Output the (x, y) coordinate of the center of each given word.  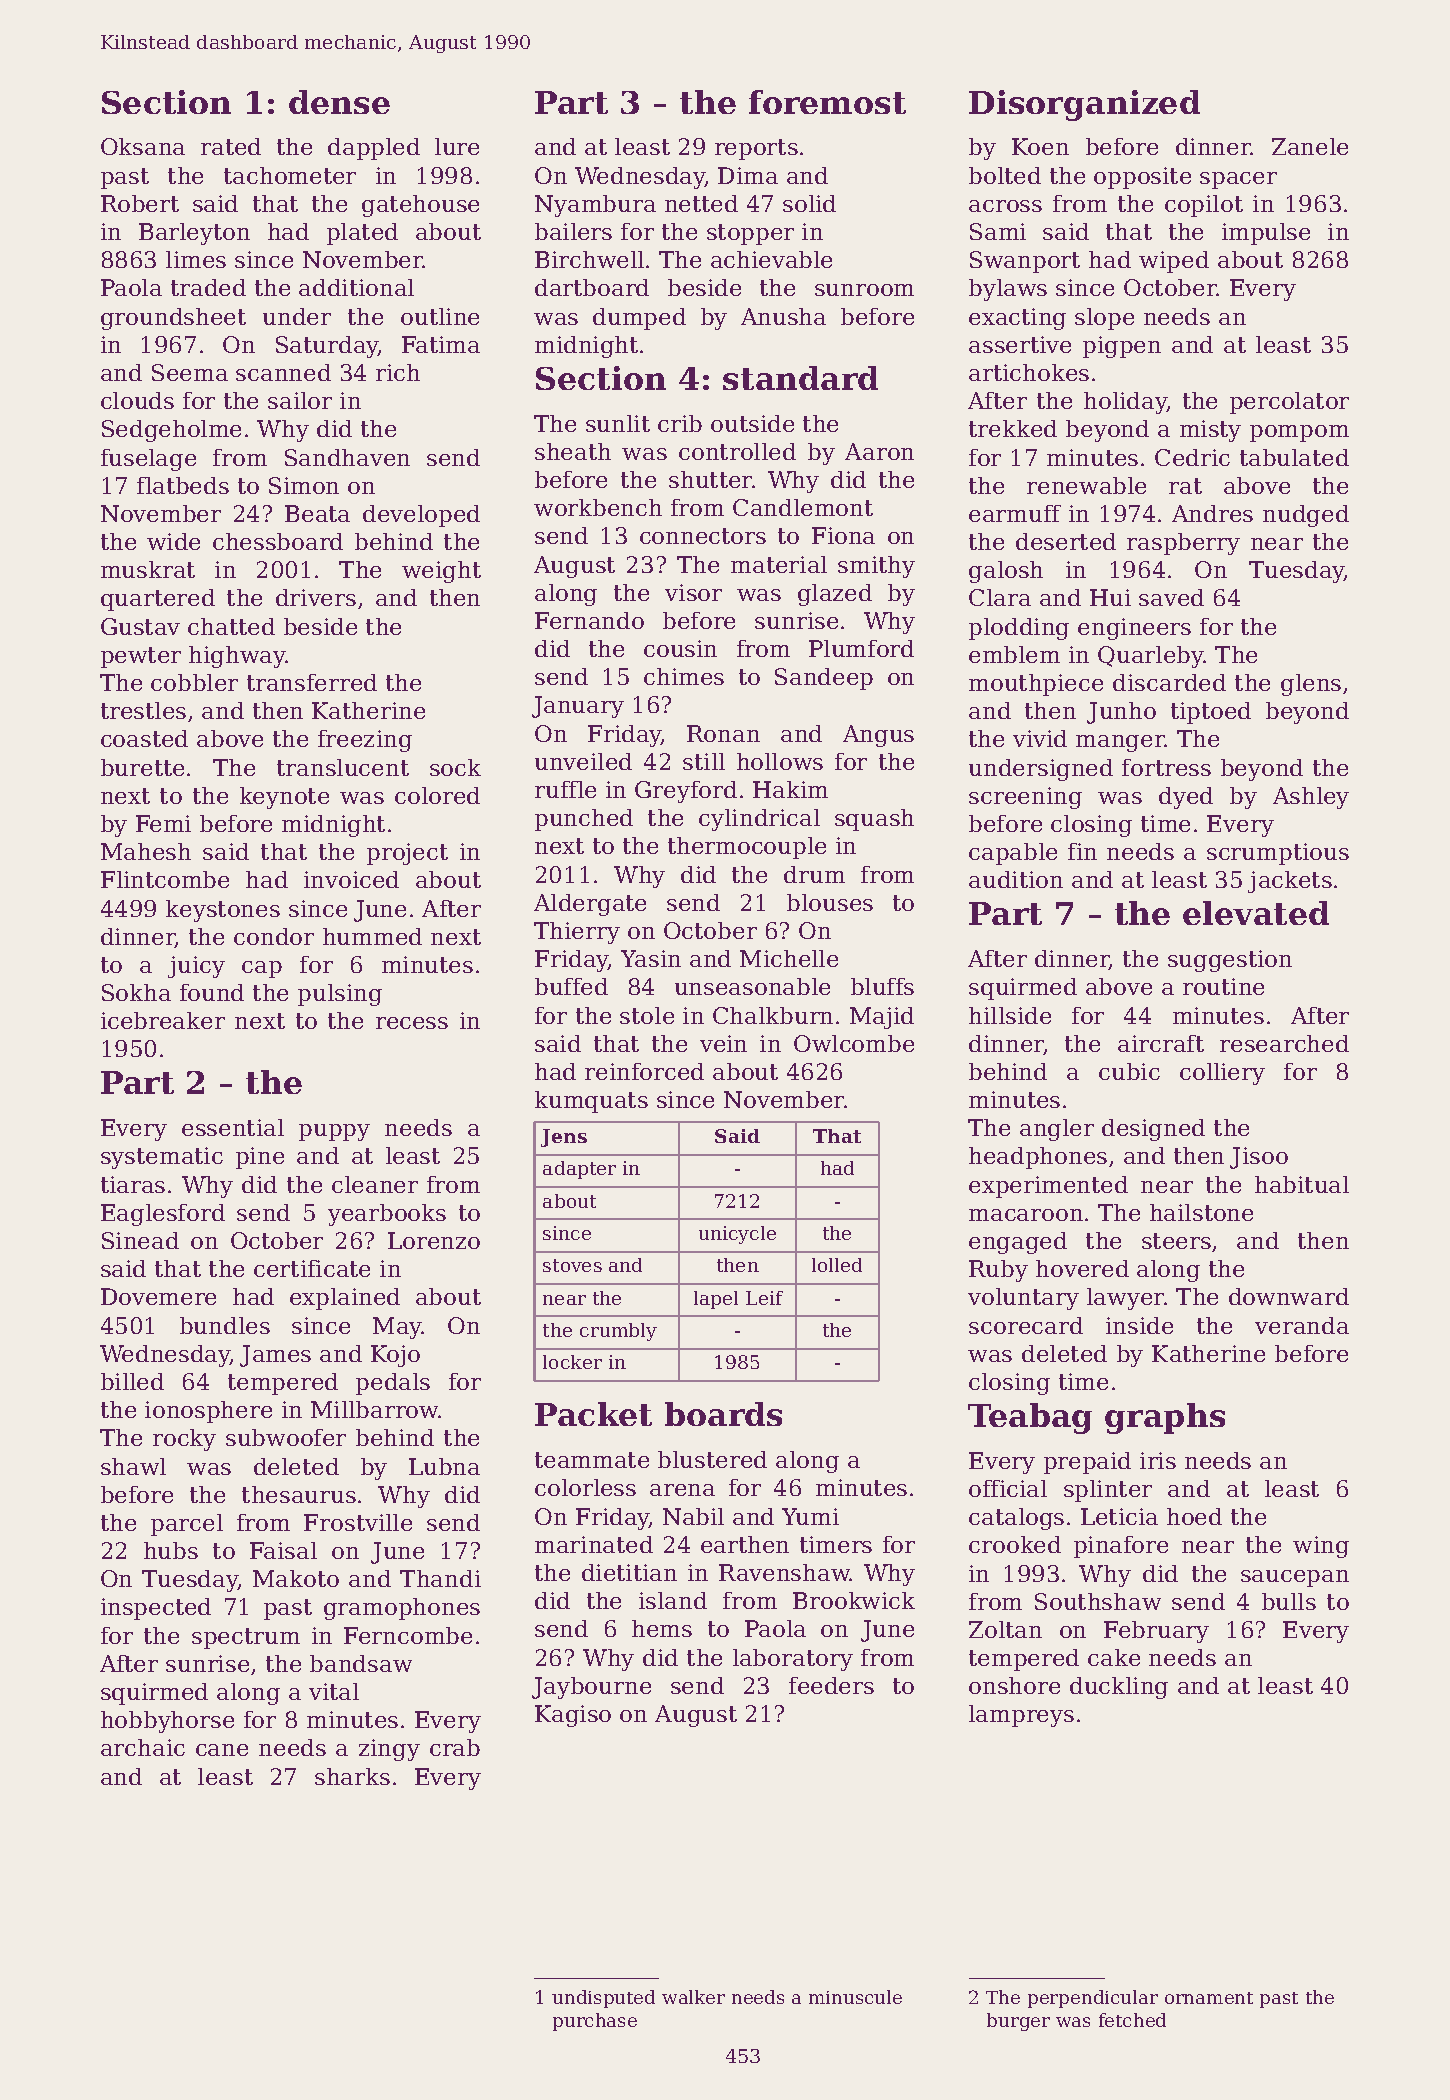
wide (173, 541)
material (779, 564)
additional (356, 287)
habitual (1302, 1184)
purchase (595, 2022)
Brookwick (854, 1600)
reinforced (644, 1071)
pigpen (1122, 347)
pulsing (340, 995)
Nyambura (595, 206)
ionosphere (208, 1412)
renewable (1086, 485)
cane (222, 1750)
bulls (1289, 1601)
